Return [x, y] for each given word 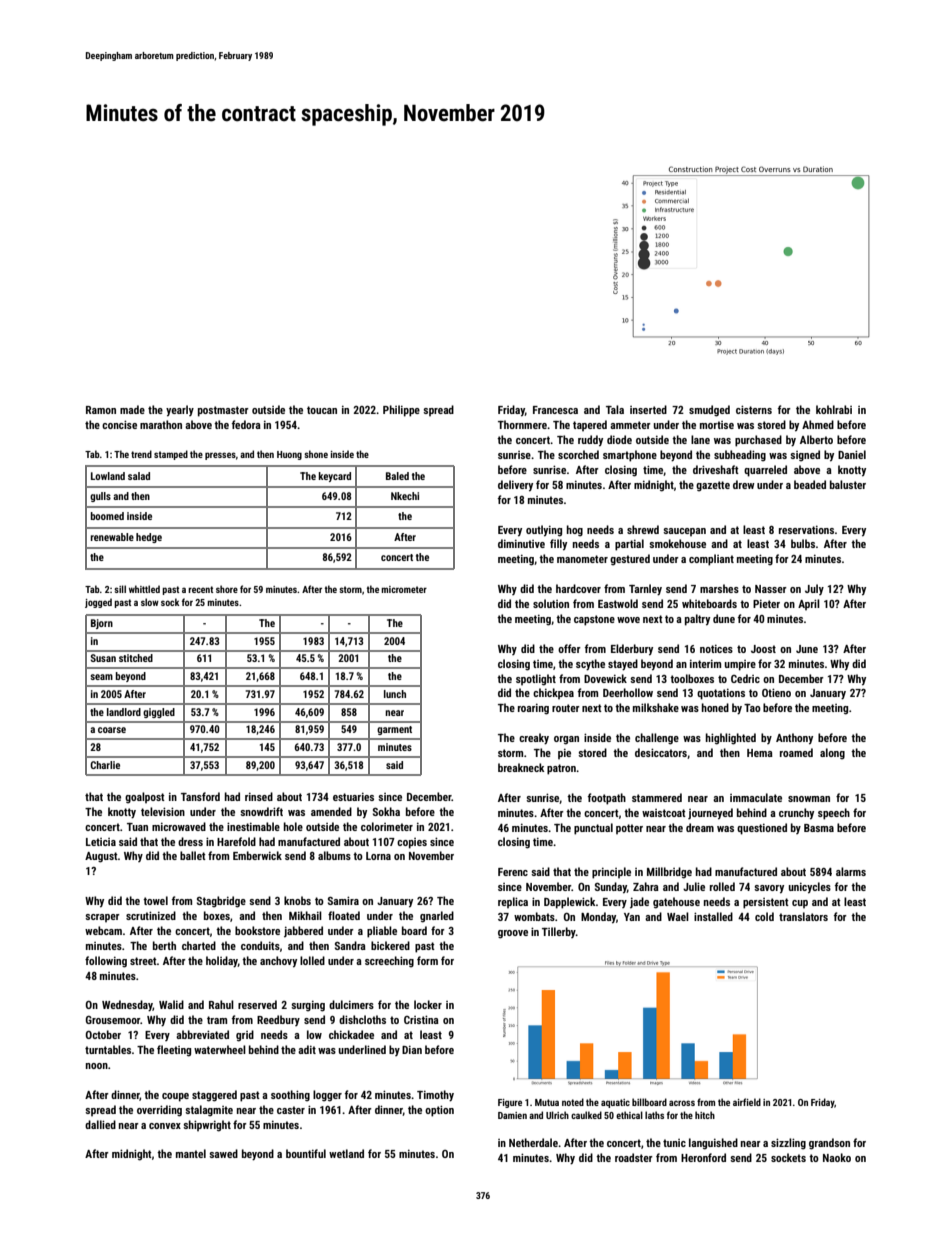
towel [155, 900]
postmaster [223, 411]
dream [700, 827]
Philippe [401, 411]
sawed [223, 1153]
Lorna [378, 856]
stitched [136, 658]
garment [394, 730]
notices [716, 649]
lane [700, 439]
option [439, 1111]
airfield [747, 1102]
